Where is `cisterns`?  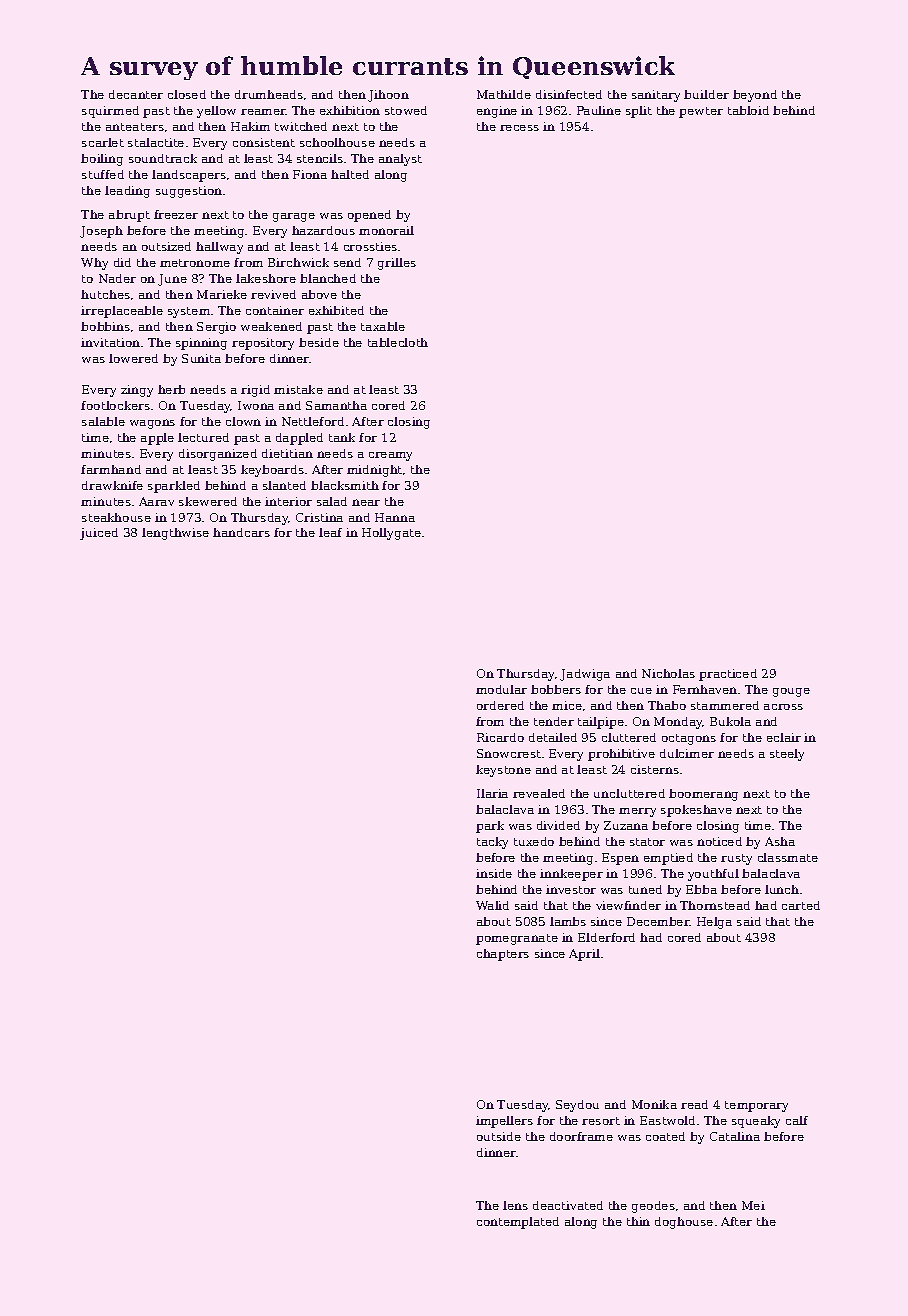 cisterns is located at coordinates (655, 769).
